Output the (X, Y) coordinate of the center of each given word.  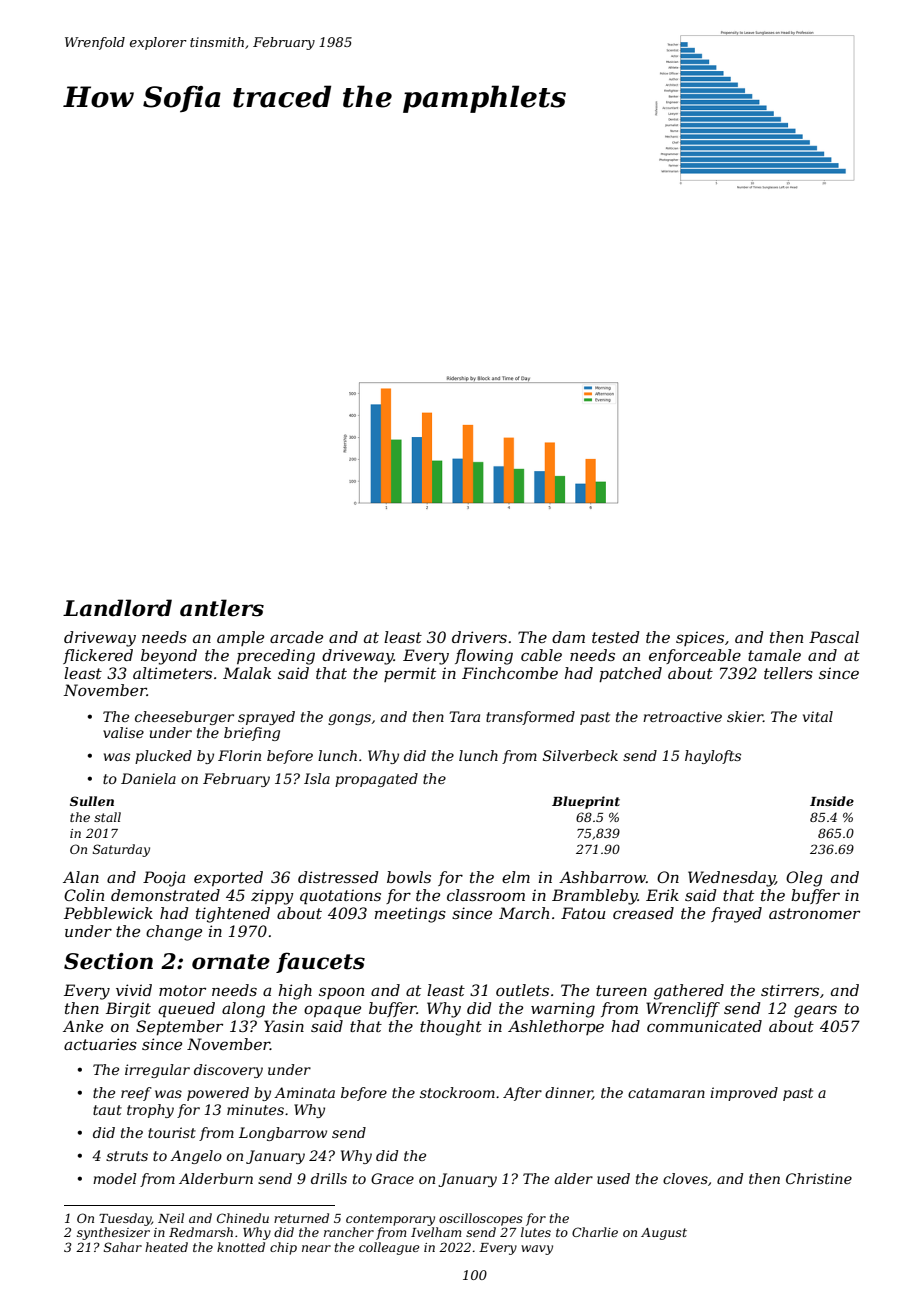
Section (108, 961)
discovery (228, 1071)
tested (616, 637)
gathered (689, 992)
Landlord (117, 608)
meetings (410, 915)
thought (451, 1028)
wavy (537, 1250)
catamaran (666, 1093)
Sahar (123, 1247)
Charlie (595, 1232)
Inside (832, 801)
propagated (376, 780)
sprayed (266, 718)
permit (410, 674)
